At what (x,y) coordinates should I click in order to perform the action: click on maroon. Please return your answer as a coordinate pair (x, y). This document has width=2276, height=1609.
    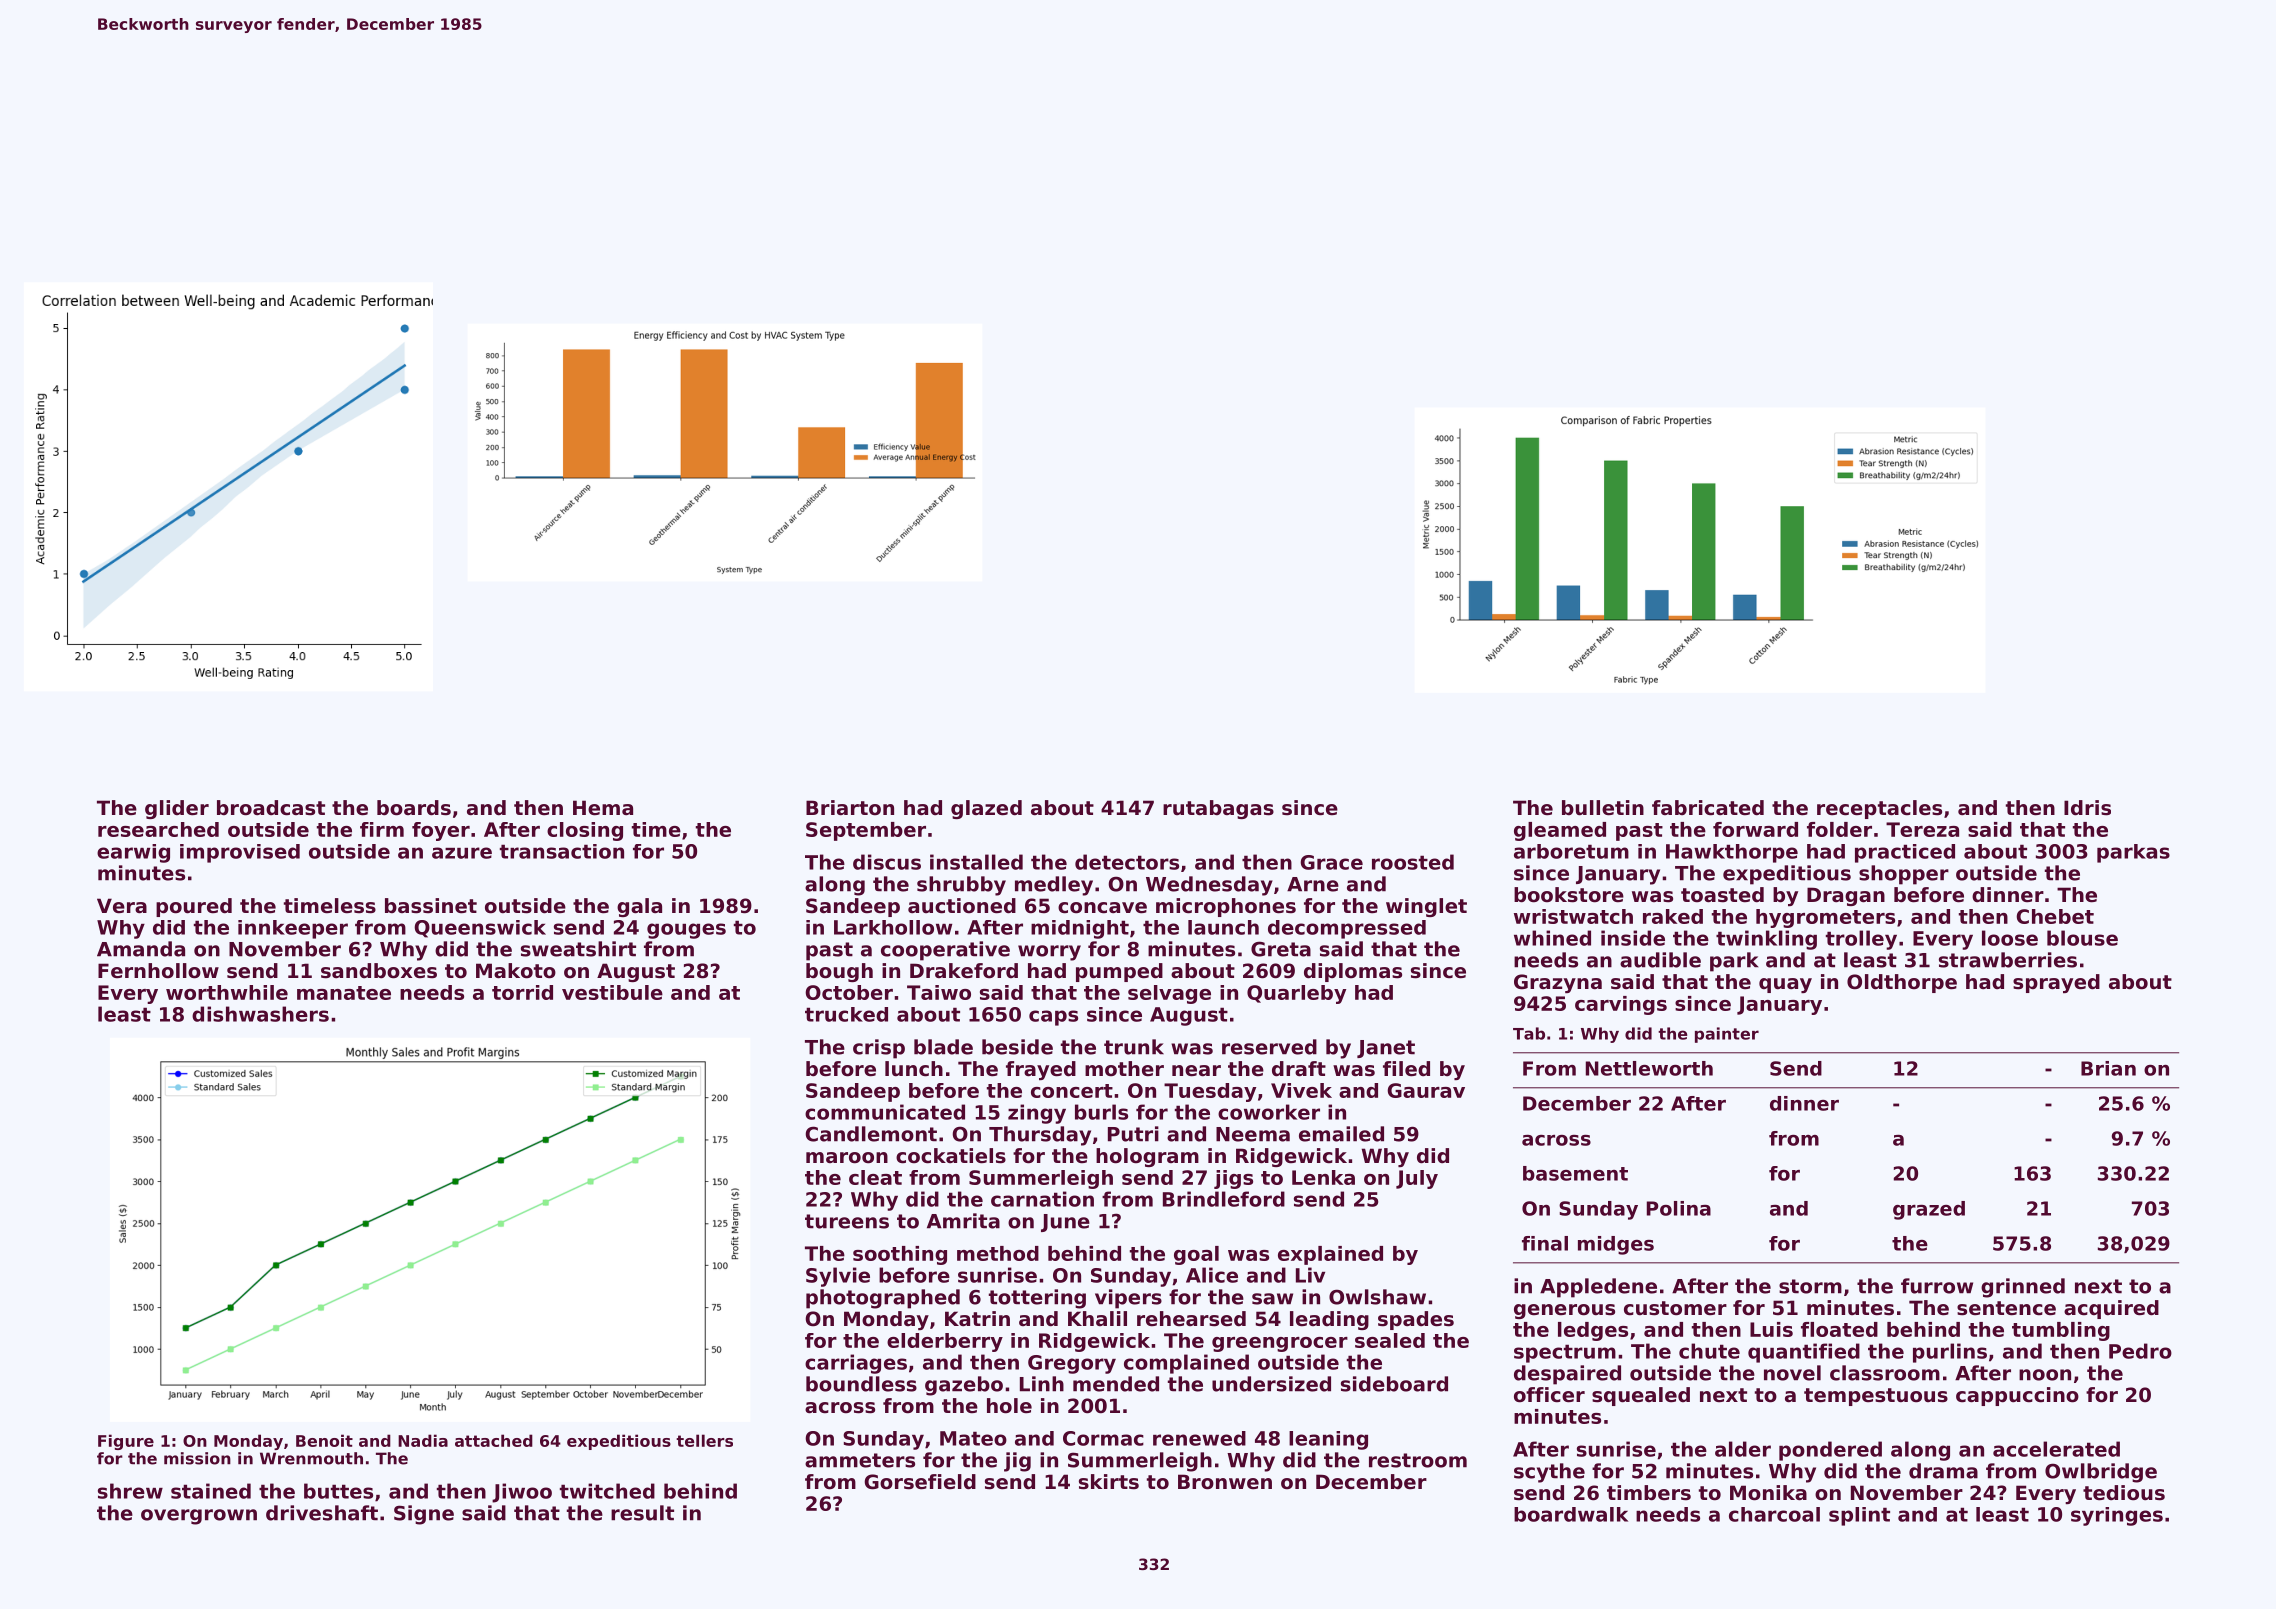
    Looking at the image, I should click on (847, 1158).
